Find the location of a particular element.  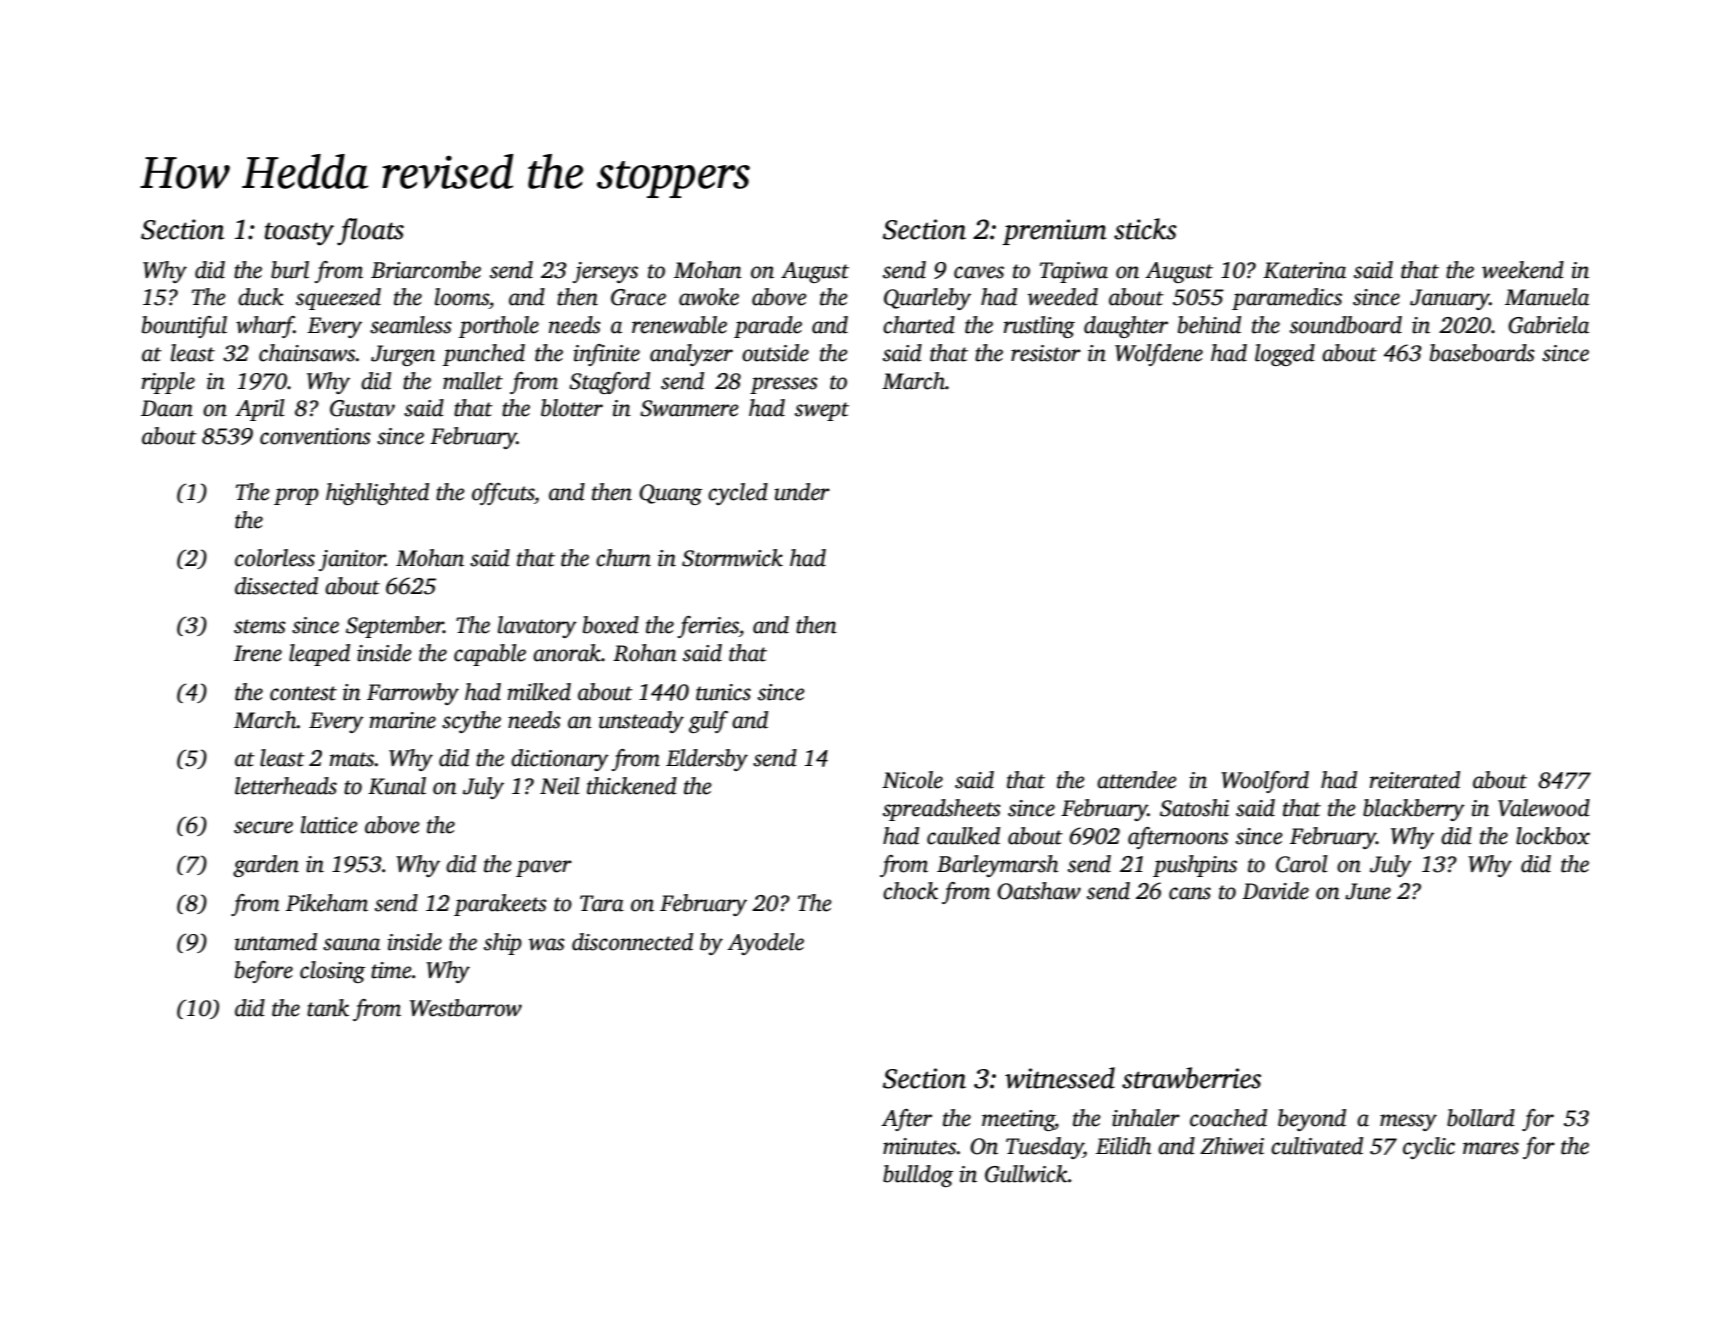

logged is located at coordinates (1285, 355).
